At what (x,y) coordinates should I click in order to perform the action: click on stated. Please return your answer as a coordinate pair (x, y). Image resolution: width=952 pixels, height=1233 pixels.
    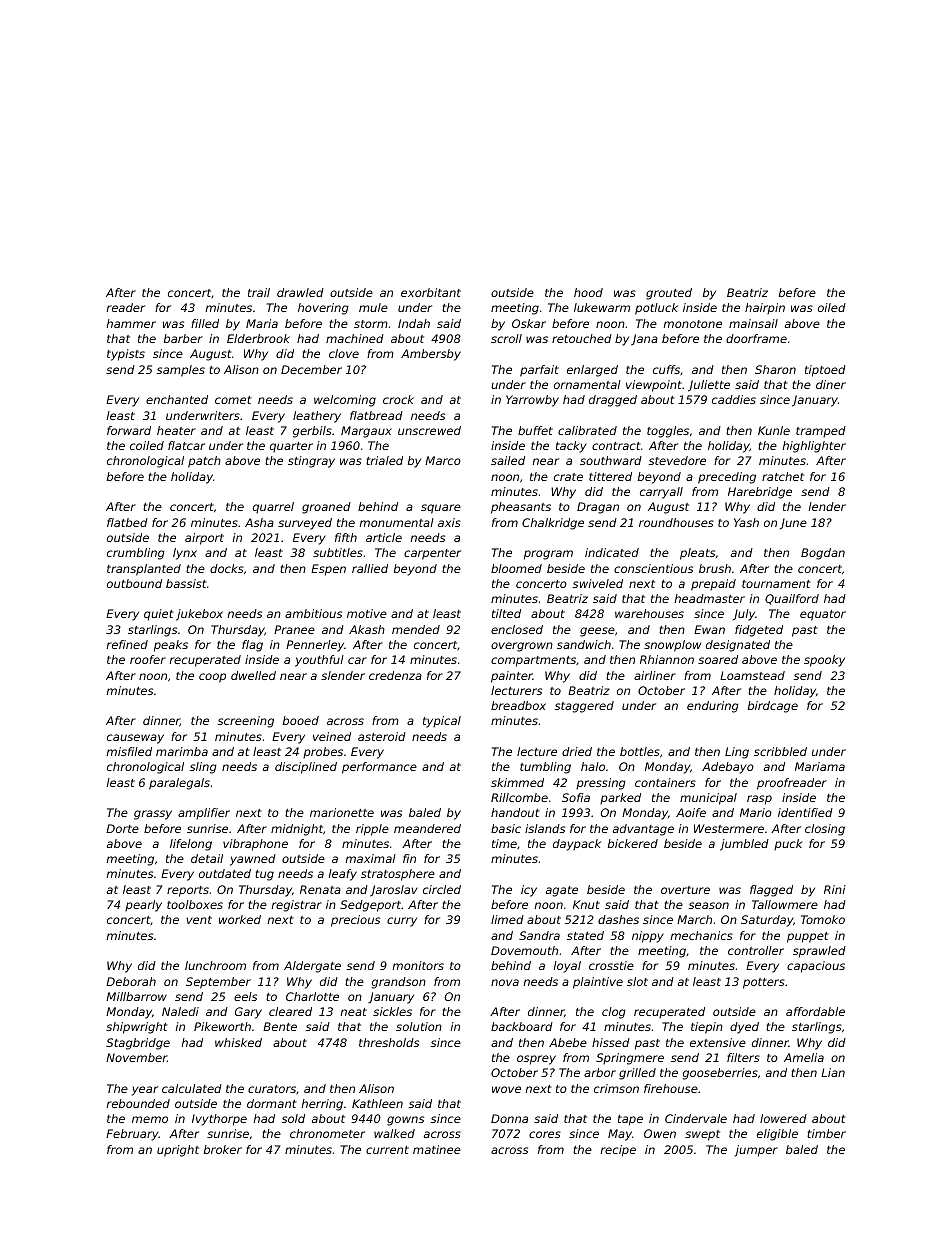
    Looking at the image, I should click on (585, 935).
